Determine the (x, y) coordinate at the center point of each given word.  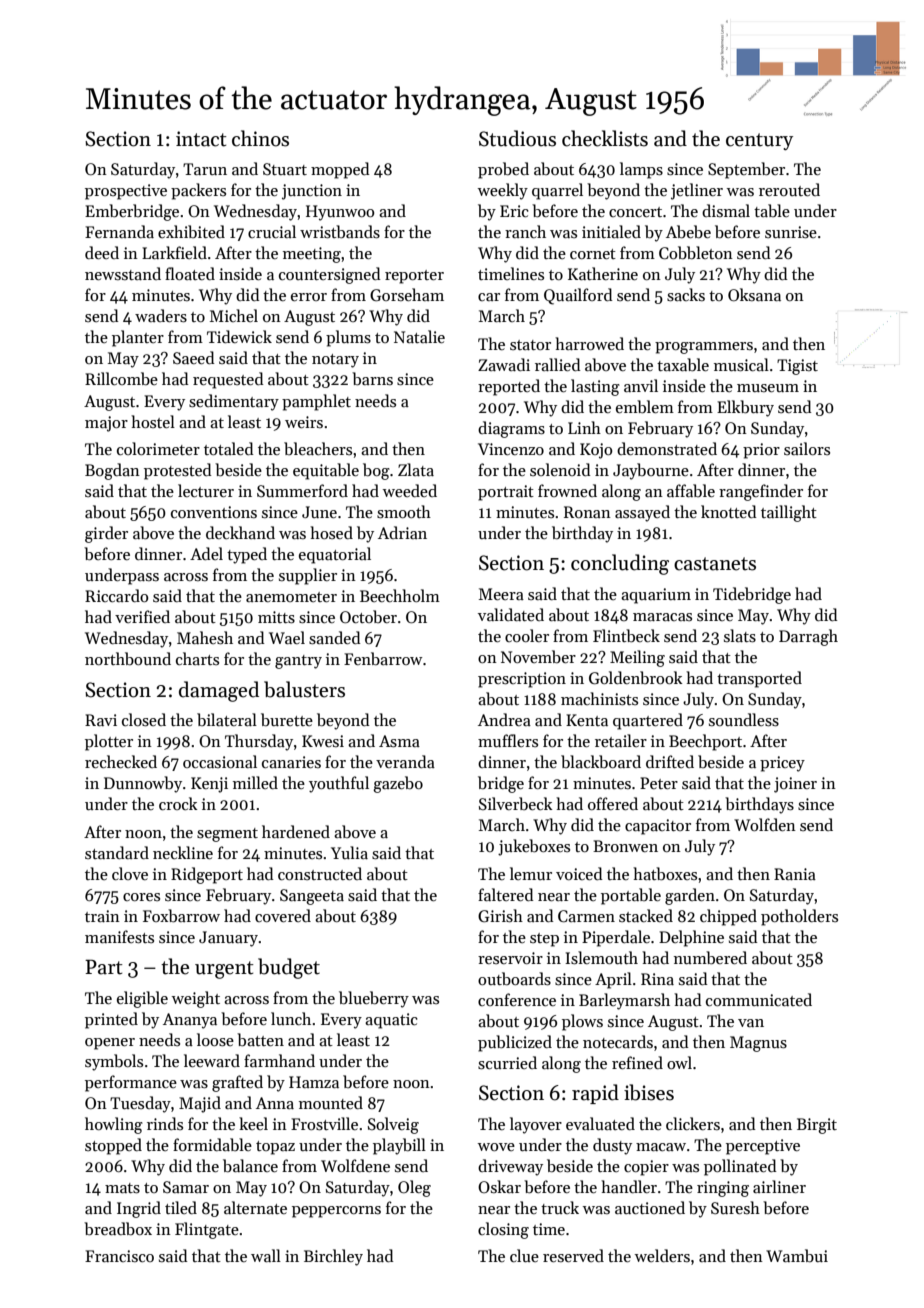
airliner (779, 1186)
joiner (795, 785)
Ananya (190, 1021)
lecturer (206, 490)
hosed (331, 532)
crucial (272, 231)
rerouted (789, 189)
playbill (399, 1146)
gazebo (398, 784)
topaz (275, 1148)
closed (144, 720)
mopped (340, 170)
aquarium (656, 596)
